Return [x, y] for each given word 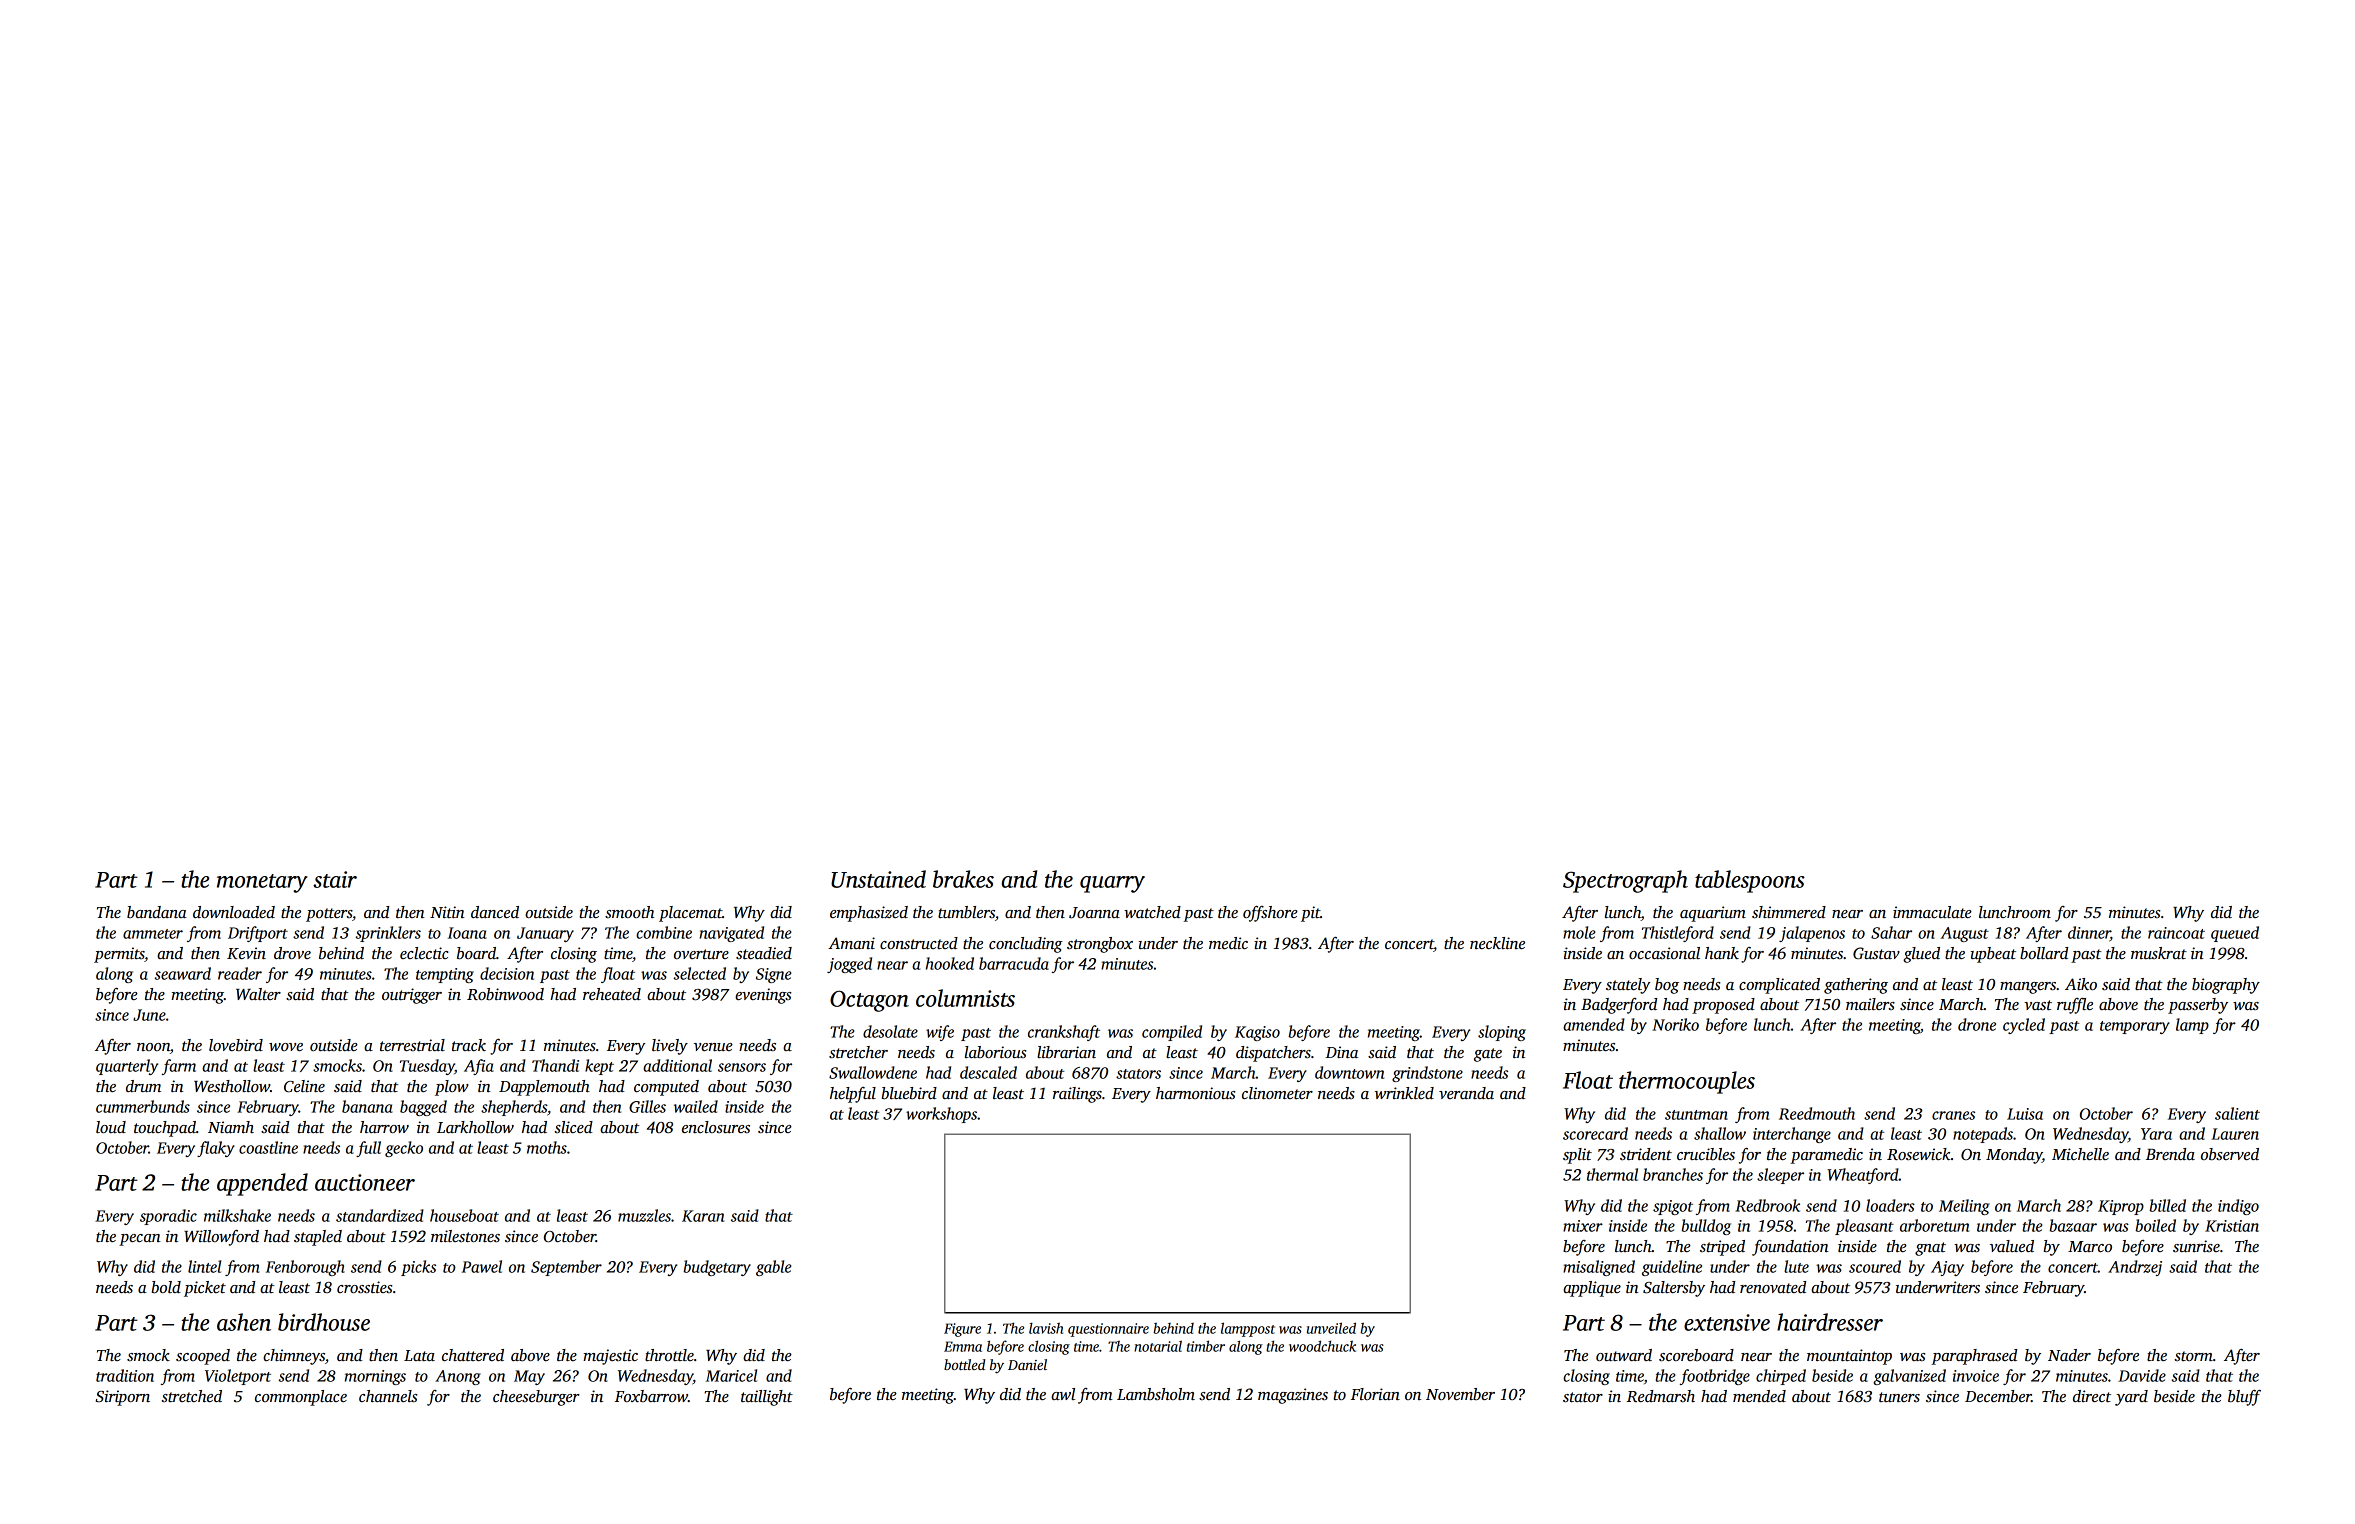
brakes [963, 879]
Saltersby [1674, 1289]
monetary [262, 883]
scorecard [1595, 1133]
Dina [1341, 1052]
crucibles [1706, 1154]
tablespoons [1750, 881]
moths [547, 1147]
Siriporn [123, 1398]
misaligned [1599, 1268]
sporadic [168, 1217]
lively [670, 1047]
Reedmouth [1817, 1113]
